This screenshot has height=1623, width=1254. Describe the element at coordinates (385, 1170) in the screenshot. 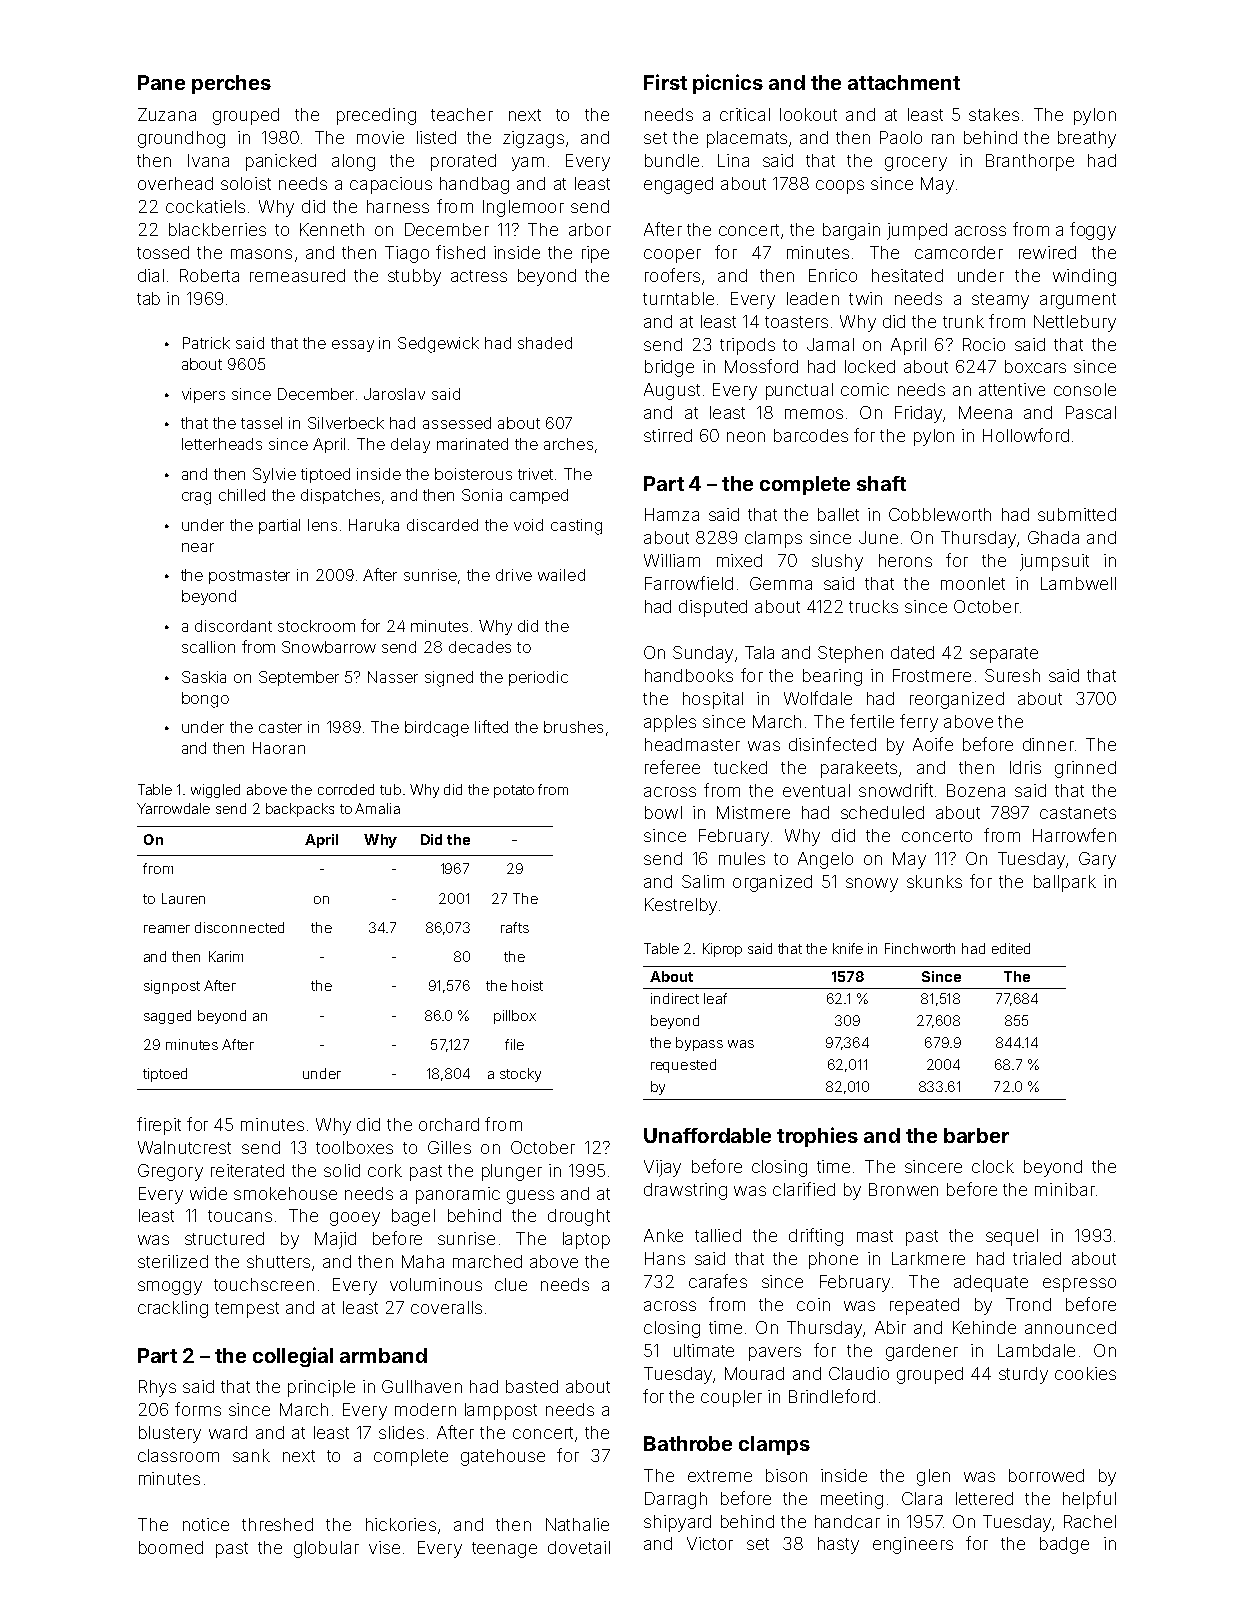

I see `cork` at that location.
